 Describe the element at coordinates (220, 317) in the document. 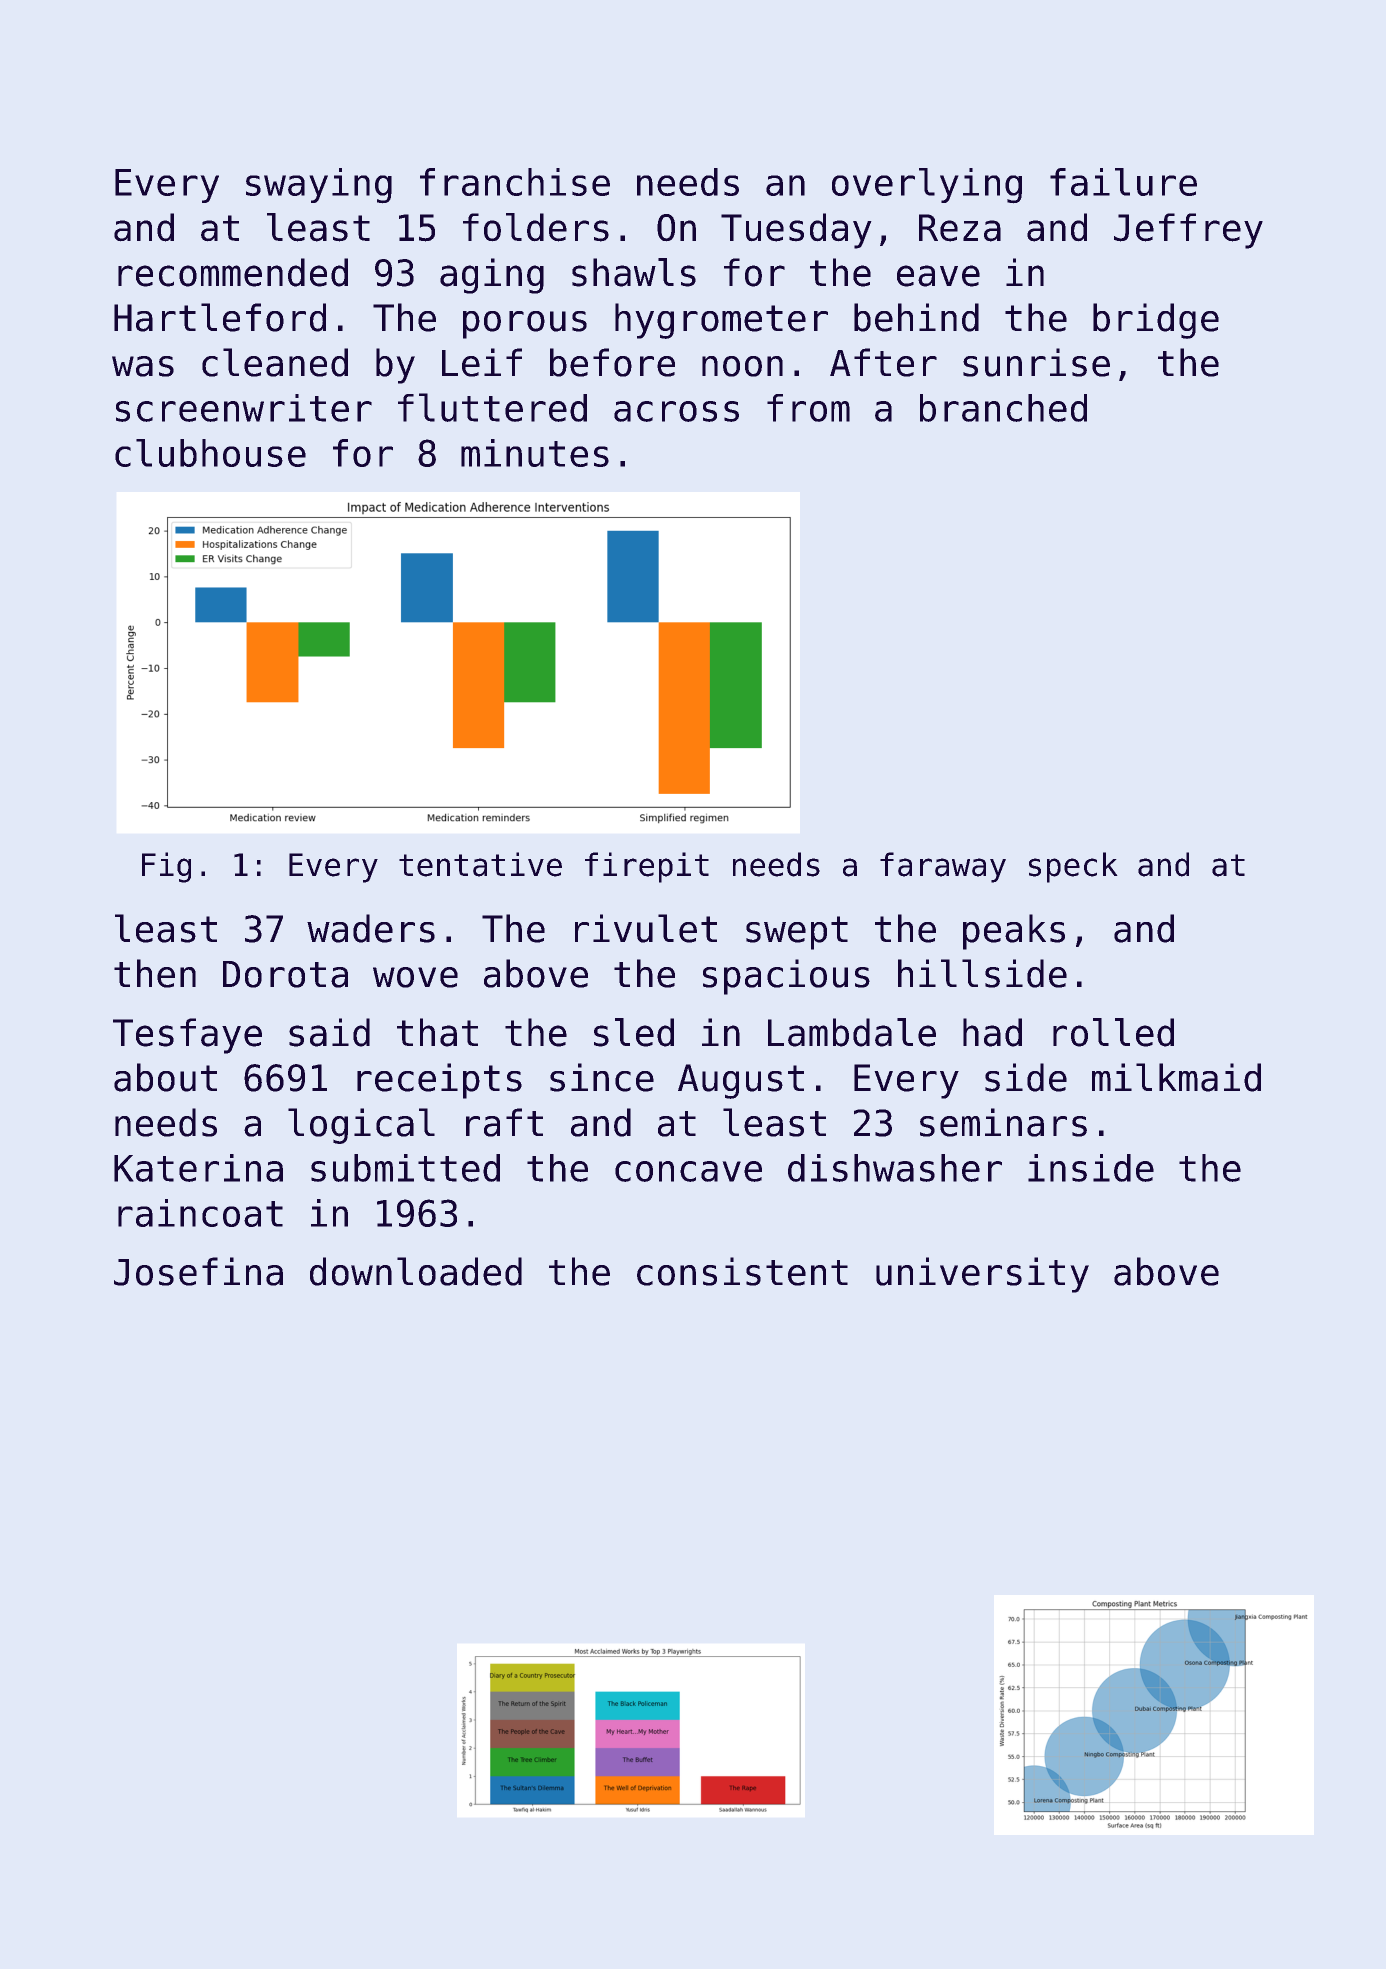

I see `Hartleford` at that location.
